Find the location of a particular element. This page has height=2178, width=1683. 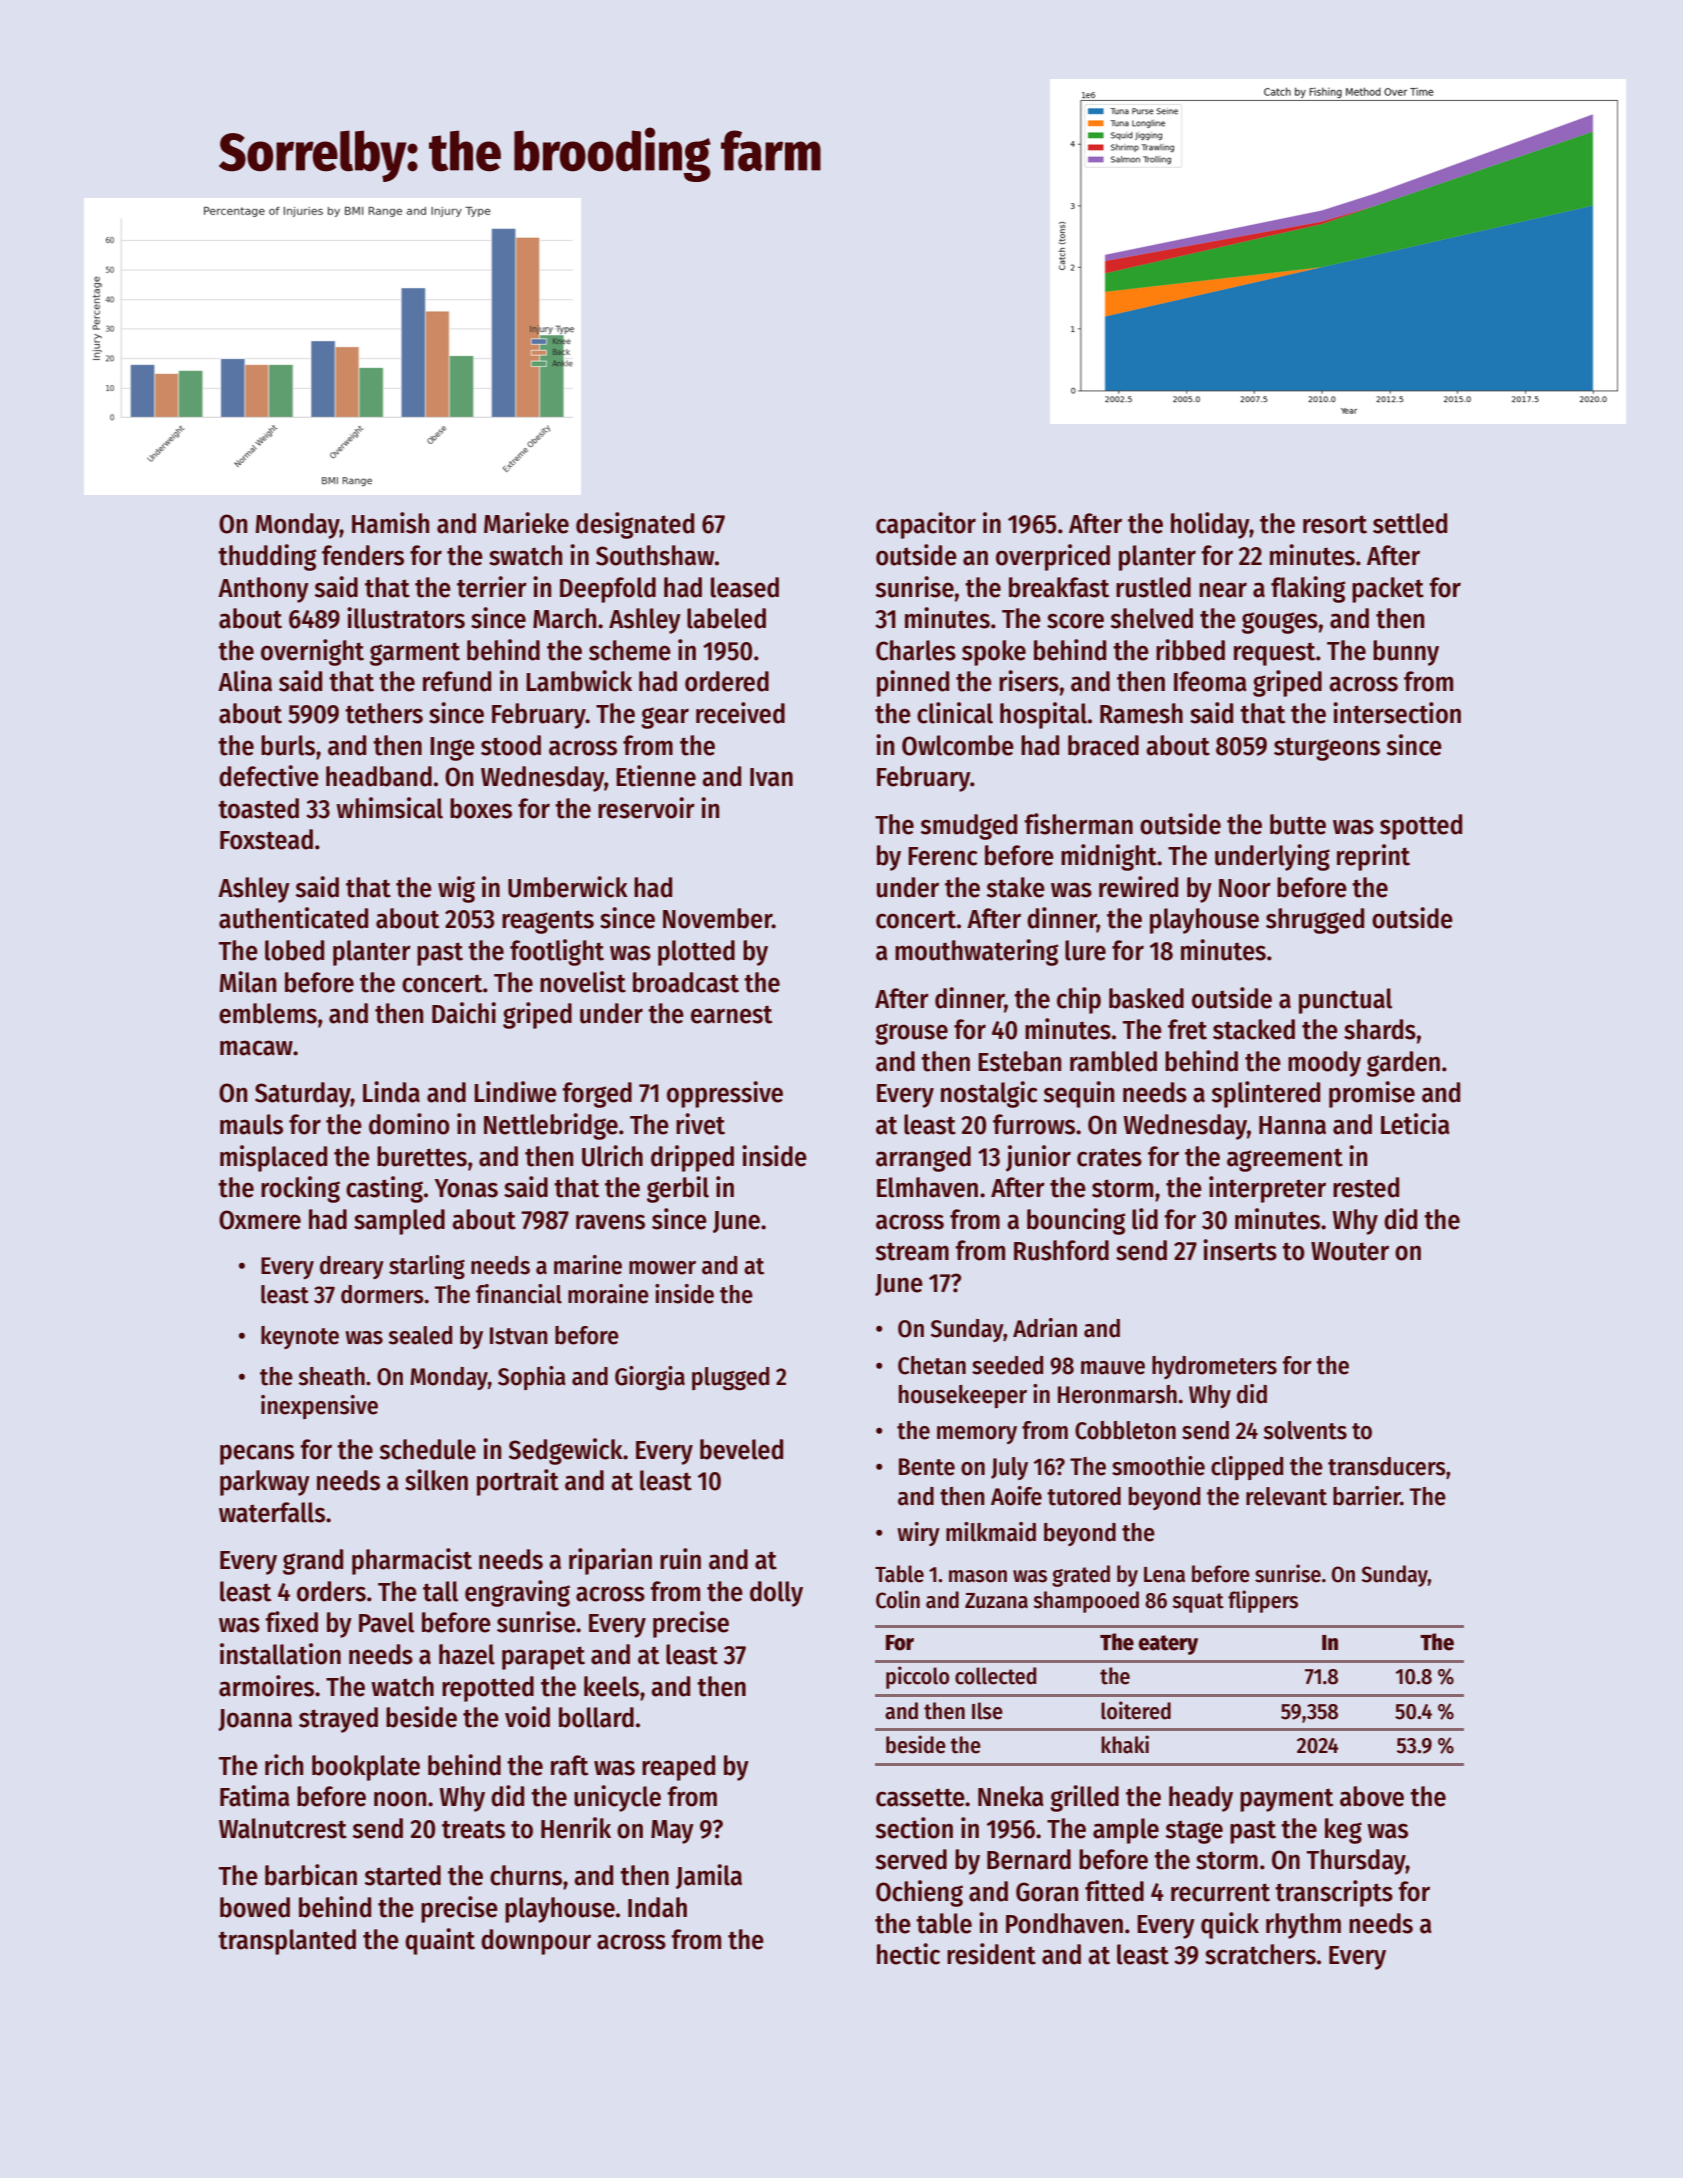

butte is located at coordinates (1298, 824).
